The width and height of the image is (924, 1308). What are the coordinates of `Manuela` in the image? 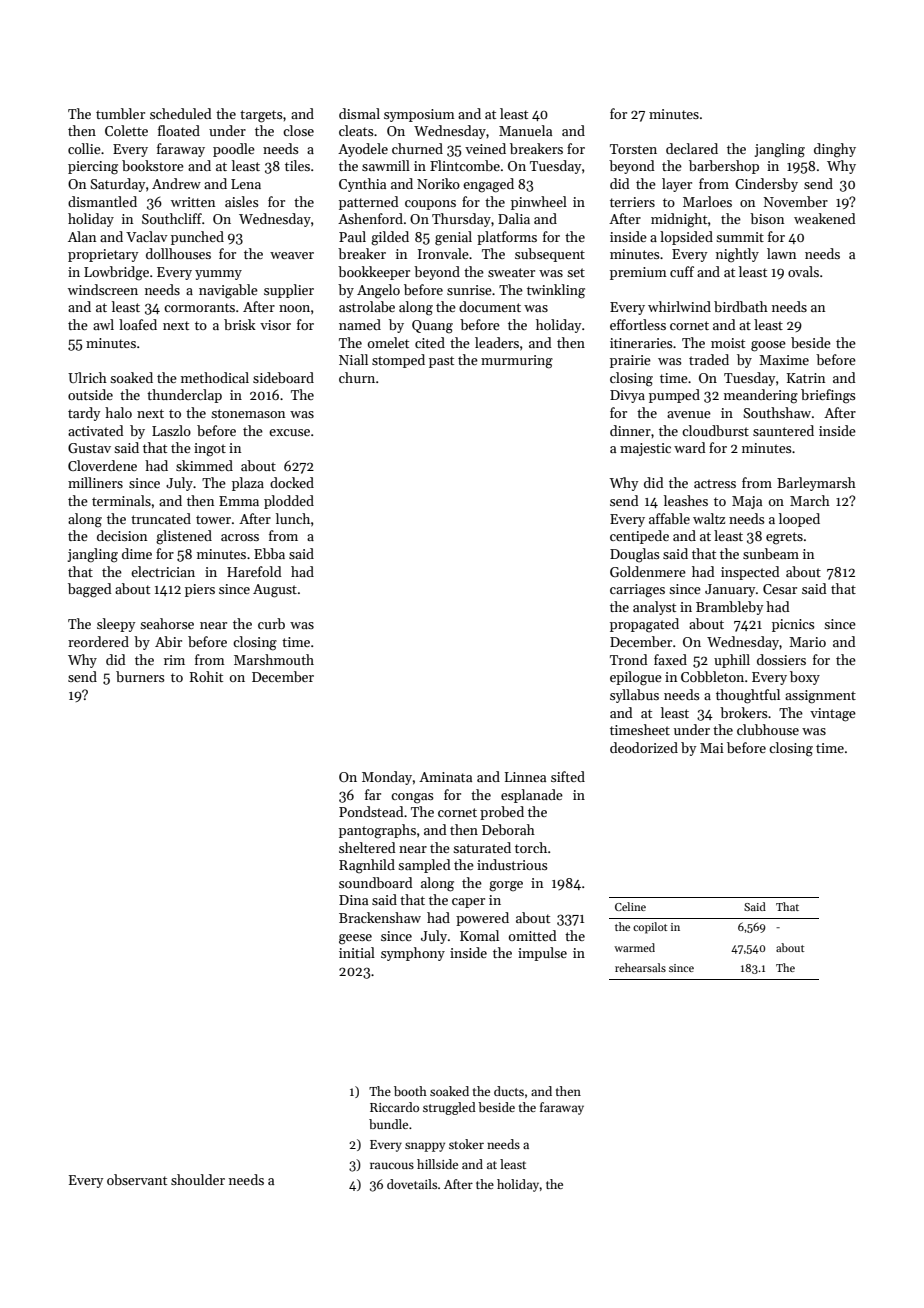 It's located at (525, 130).
